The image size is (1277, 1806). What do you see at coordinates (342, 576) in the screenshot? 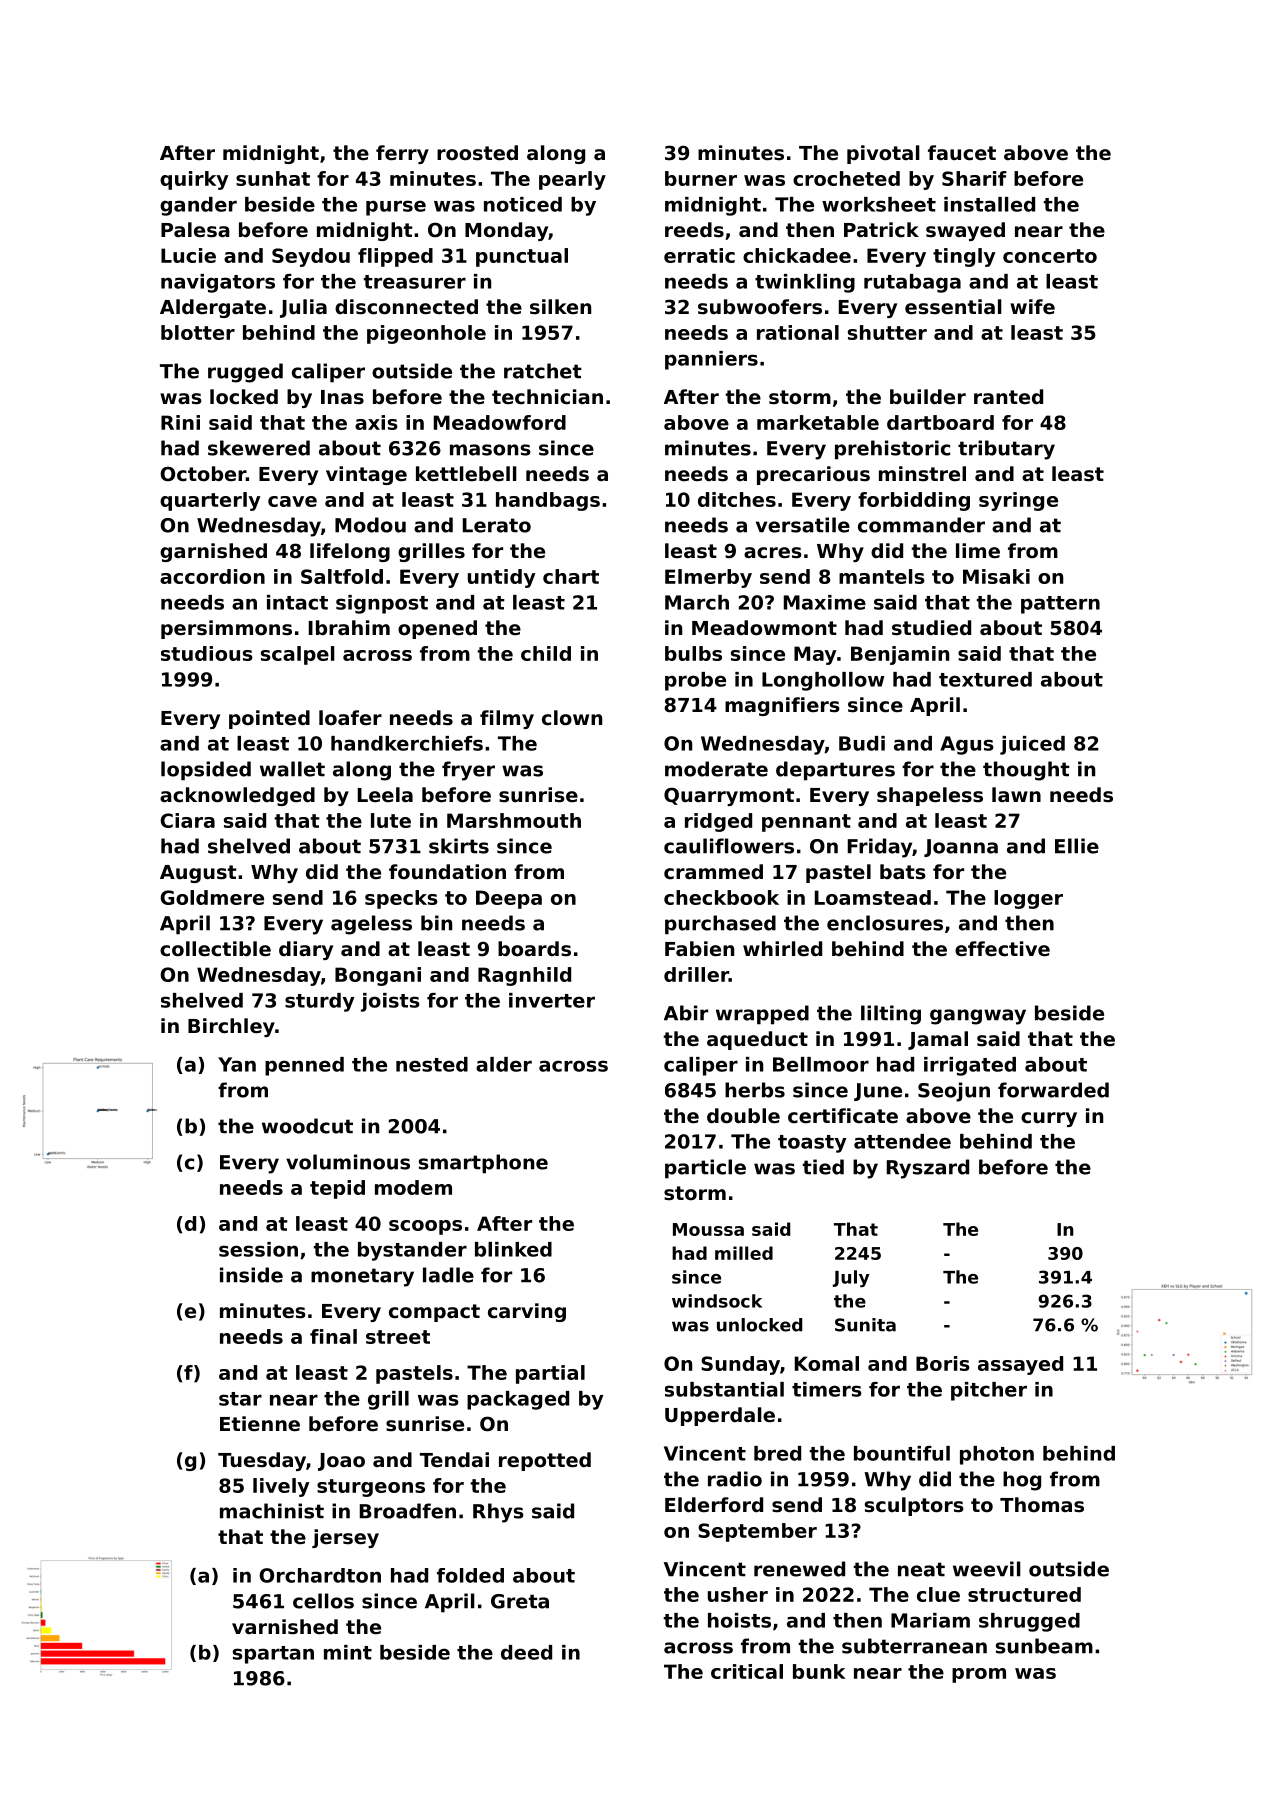
I see `Saltfold` at bounding box center [342, 576].
